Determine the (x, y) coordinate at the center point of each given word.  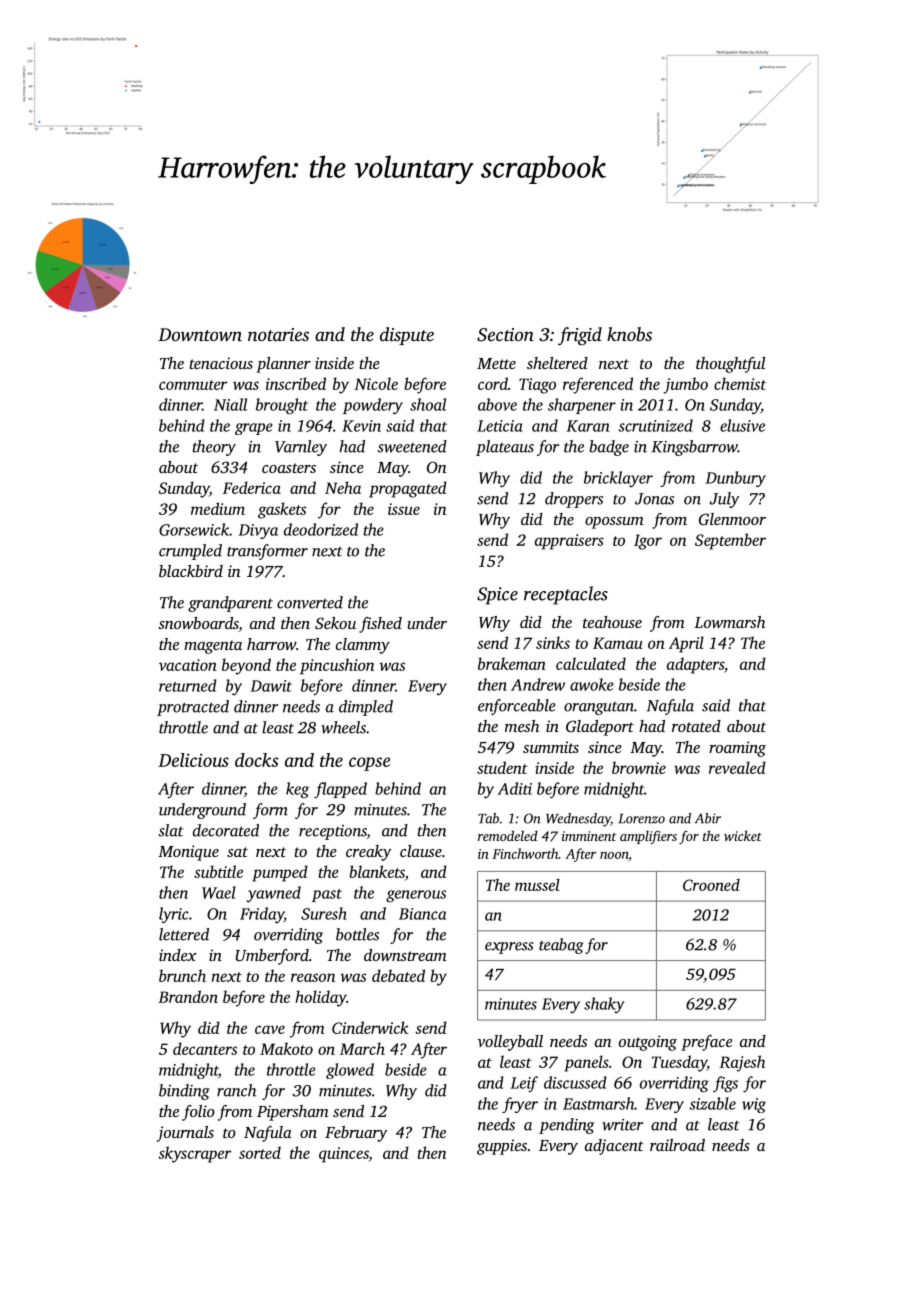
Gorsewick (194, 529)
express (509, 948)
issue (404, 509)
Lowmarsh (729, 622)
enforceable (517, 707)
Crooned (711, 885)
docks (256, 760)
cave (270, 1029)
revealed (737, 767)
